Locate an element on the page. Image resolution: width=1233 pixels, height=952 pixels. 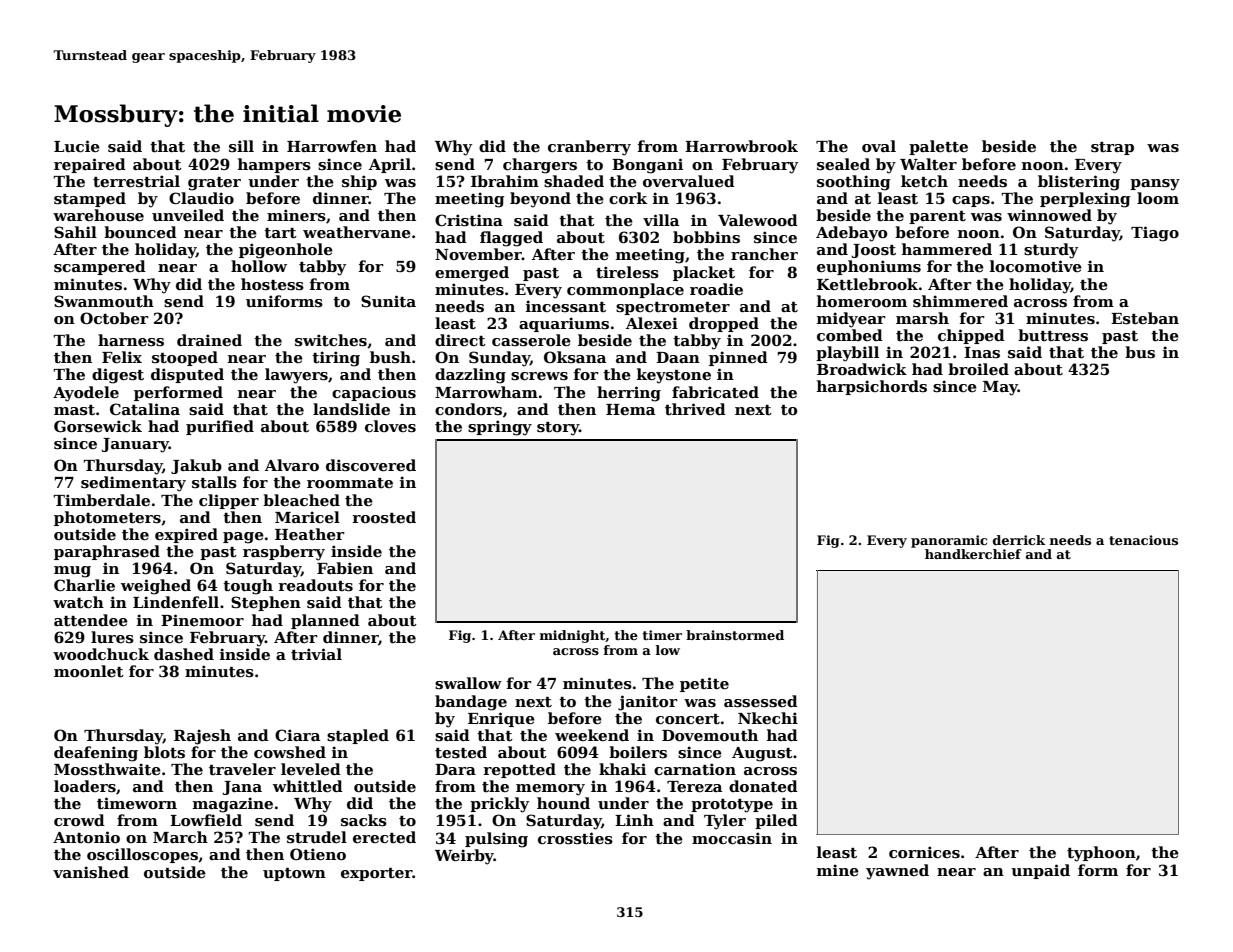
timer is located at coordinates (662, 635).
